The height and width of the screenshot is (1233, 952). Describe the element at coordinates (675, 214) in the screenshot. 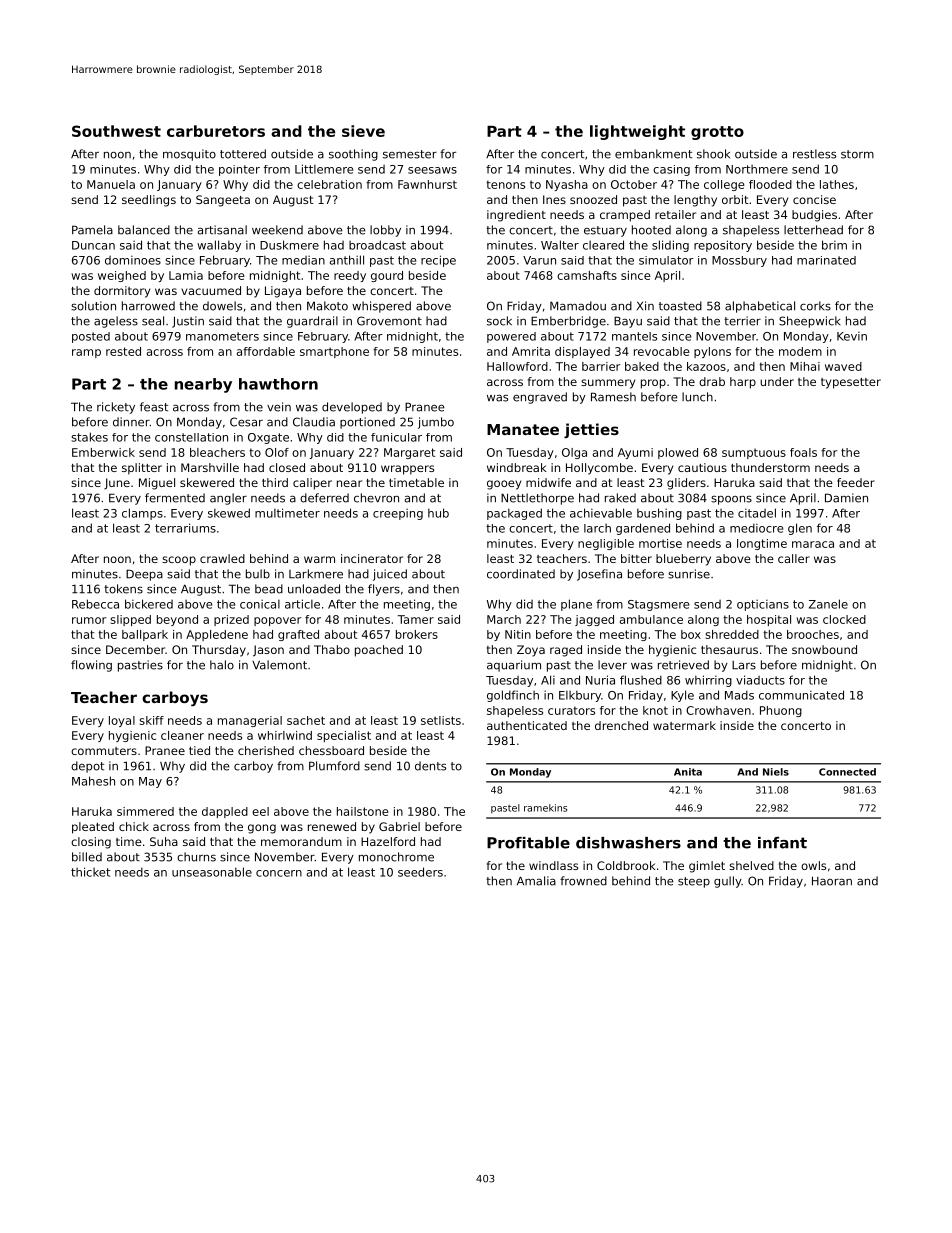

I see `retailer` at that location.
